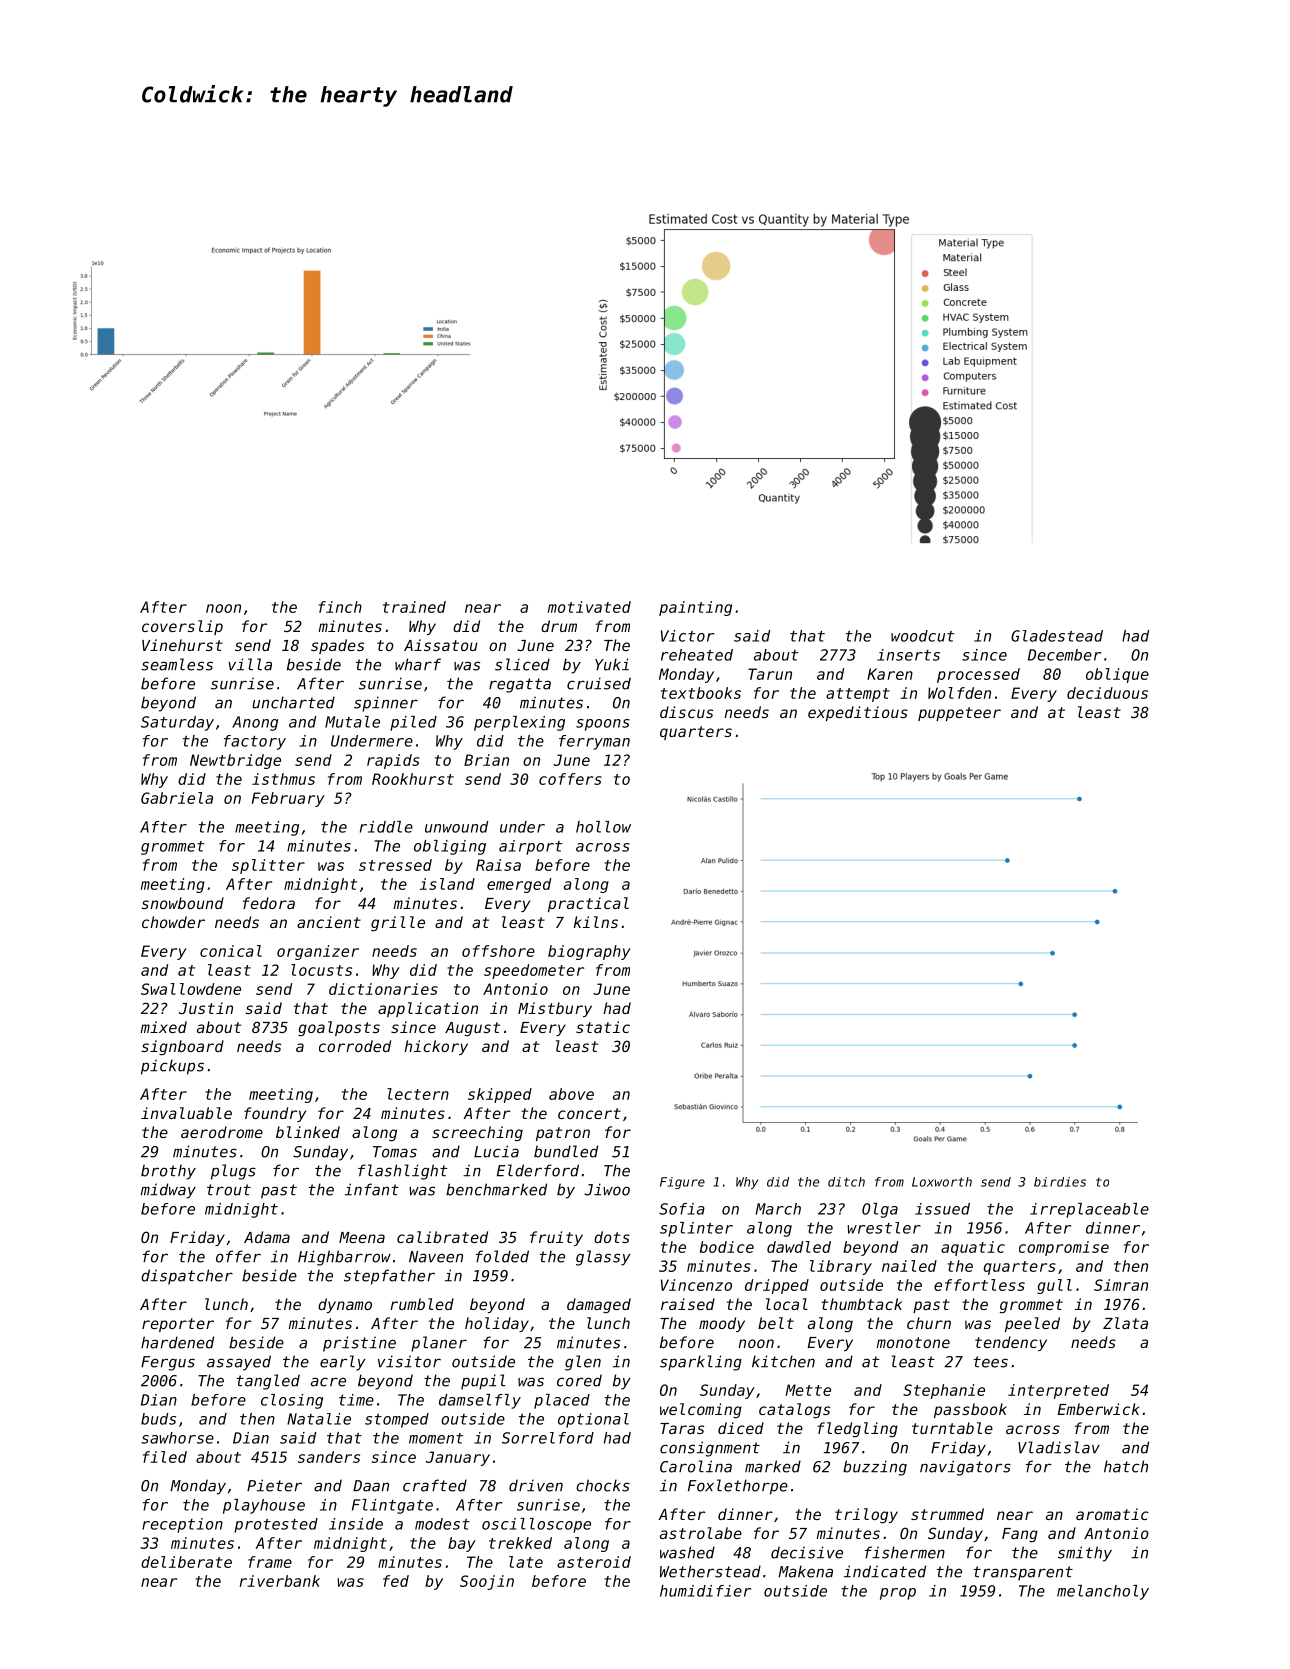  What do you see at coordinates (182, 627) in the screenshot?
I see `coverslip` at bounding box center [182, 627].
